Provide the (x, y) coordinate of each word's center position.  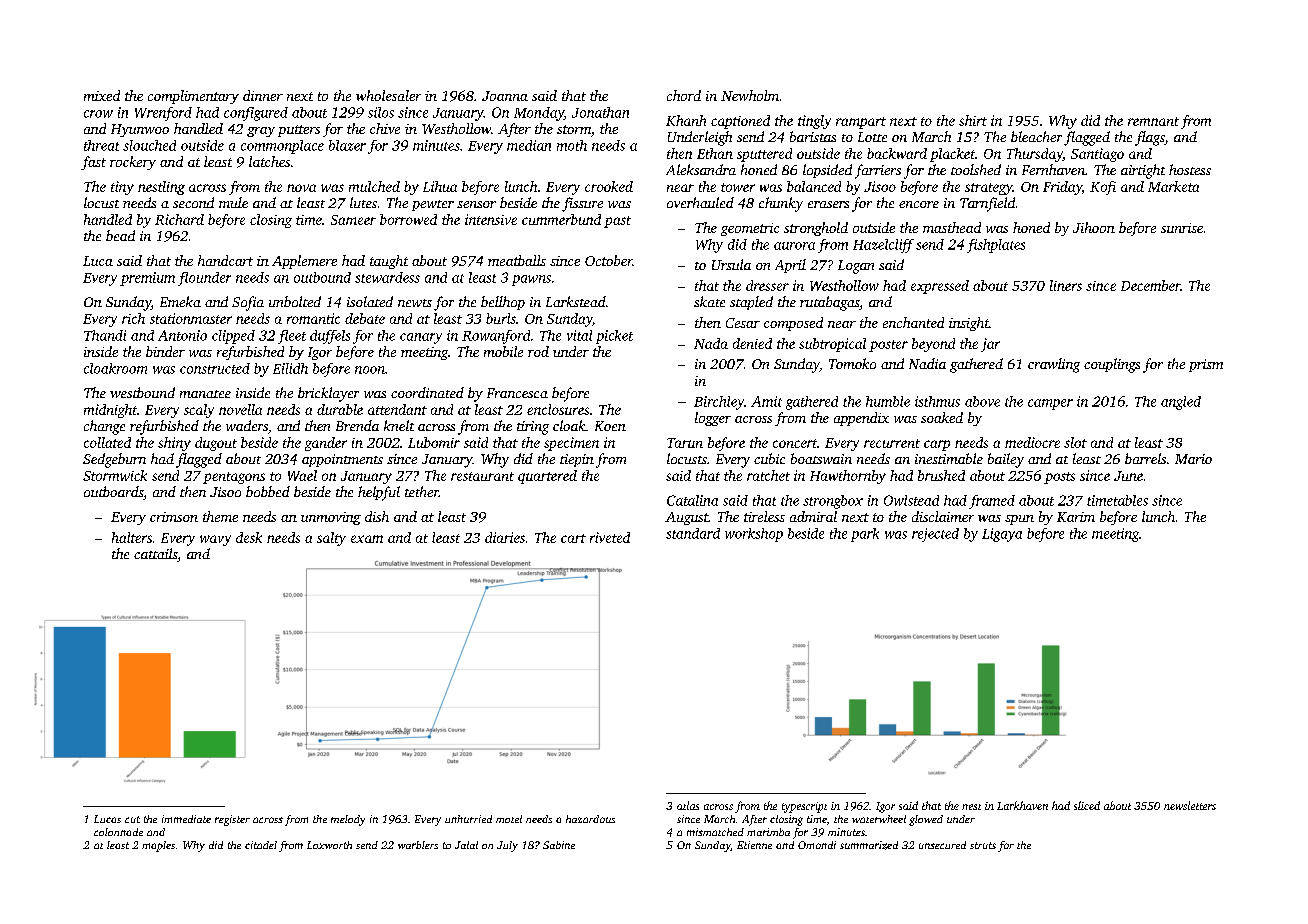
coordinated (427, 392)
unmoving (331, 518)
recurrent (892, 443)
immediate (186, 819)
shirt (973, 120)
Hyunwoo (140, 130)
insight (969, 324)
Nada (711, 343)
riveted (610, 537)
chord (684, 95)
